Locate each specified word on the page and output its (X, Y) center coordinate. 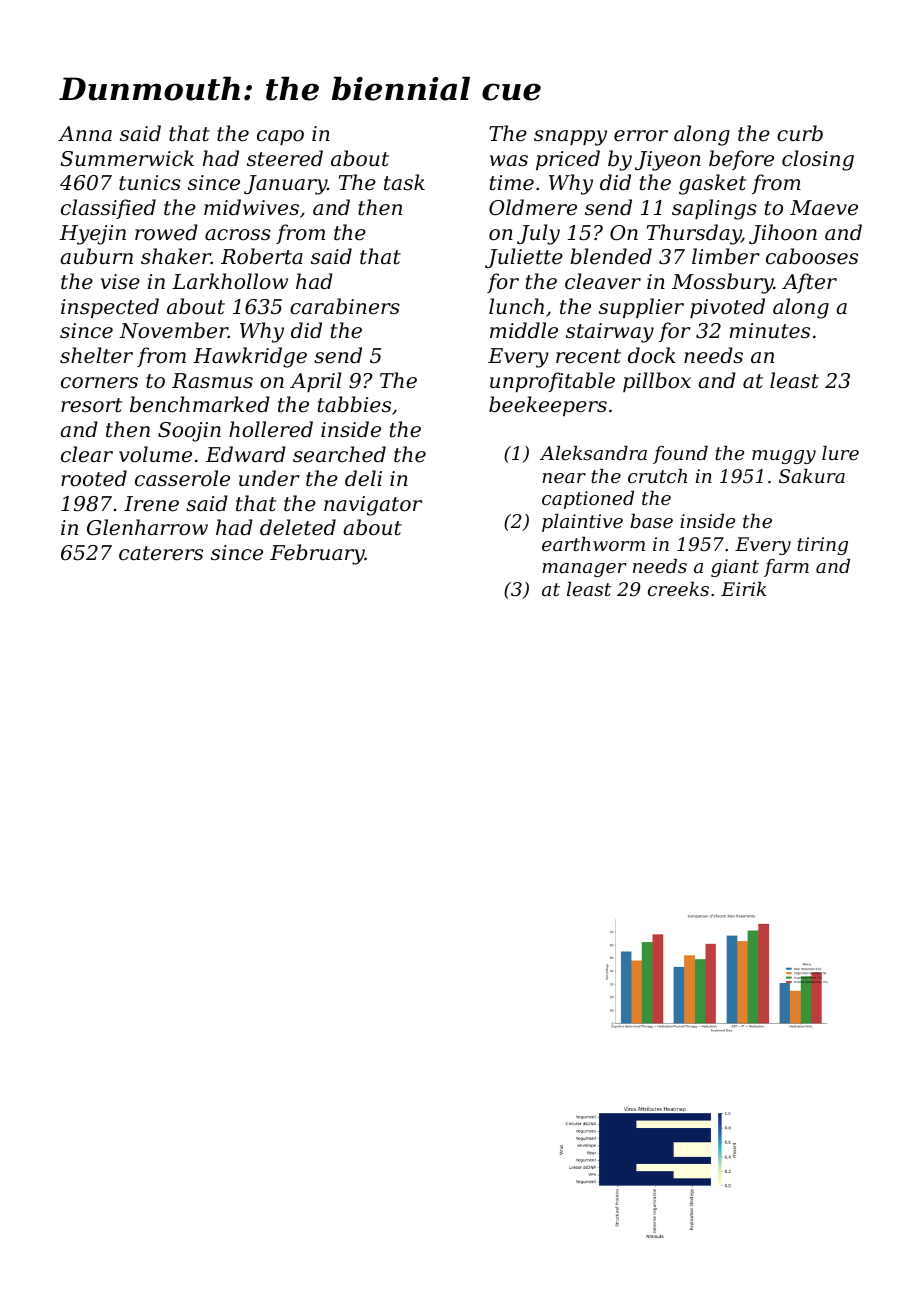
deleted (298, 527)
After (809, 283)
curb (800, 133)
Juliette (524, 258)
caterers (161, 553)
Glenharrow (147, 527)
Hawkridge (250, 357)
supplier (641, 308)
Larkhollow (230, 281)
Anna (85, 133)
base (651, 521)
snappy (570, 138)
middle (524, 330)
